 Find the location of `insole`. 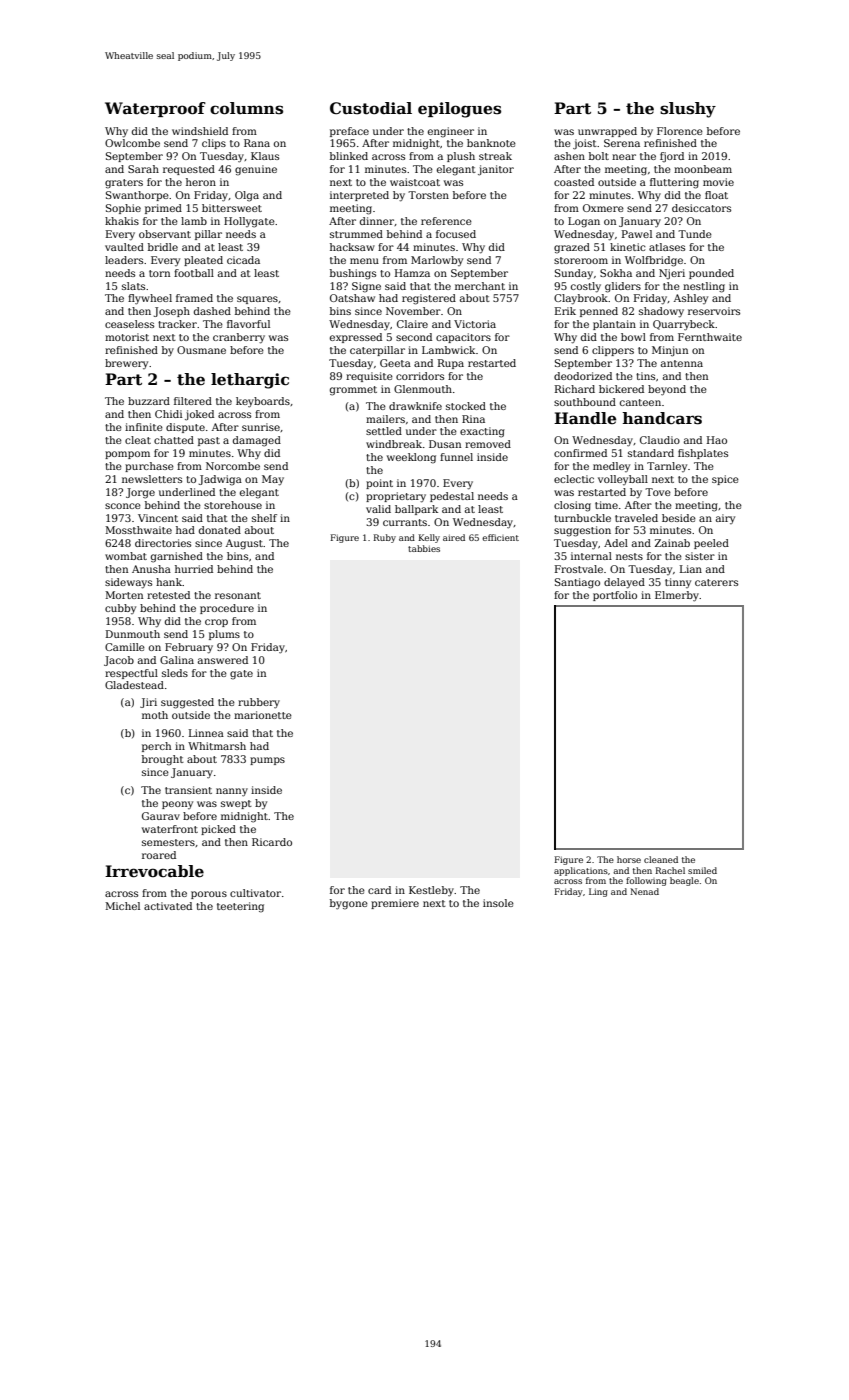

insole is located at coordinates (498, 903).
